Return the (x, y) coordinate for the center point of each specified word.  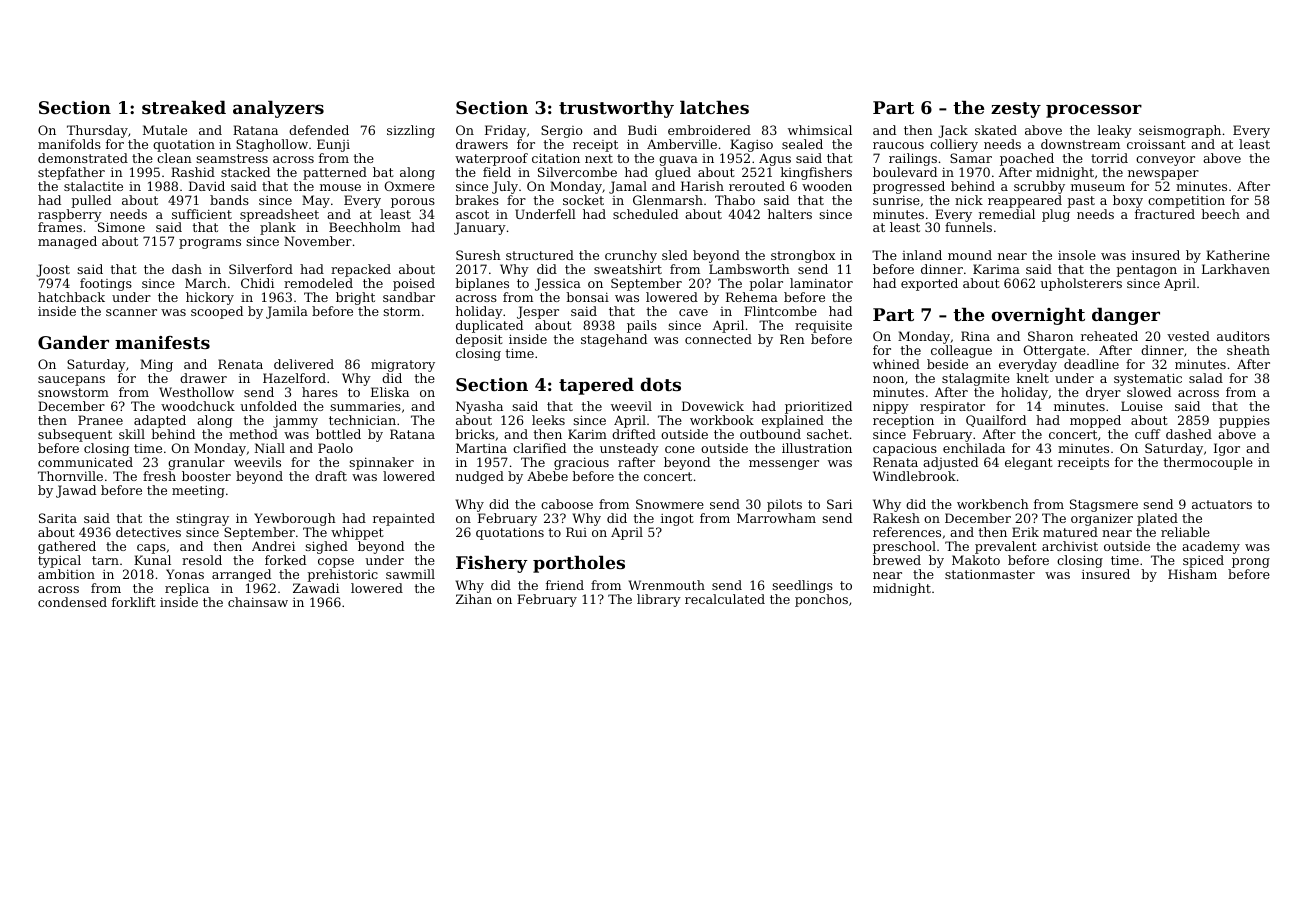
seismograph (1180, 131)
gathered (67, 547)
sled (675, 255)
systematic (1148, 379)
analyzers (278, 109)
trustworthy (616, 109)
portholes (579, 564)
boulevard (905, 172)
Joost (53, 270)
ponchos (821, 600)
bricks (475, 434)
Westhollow (196, 392)
